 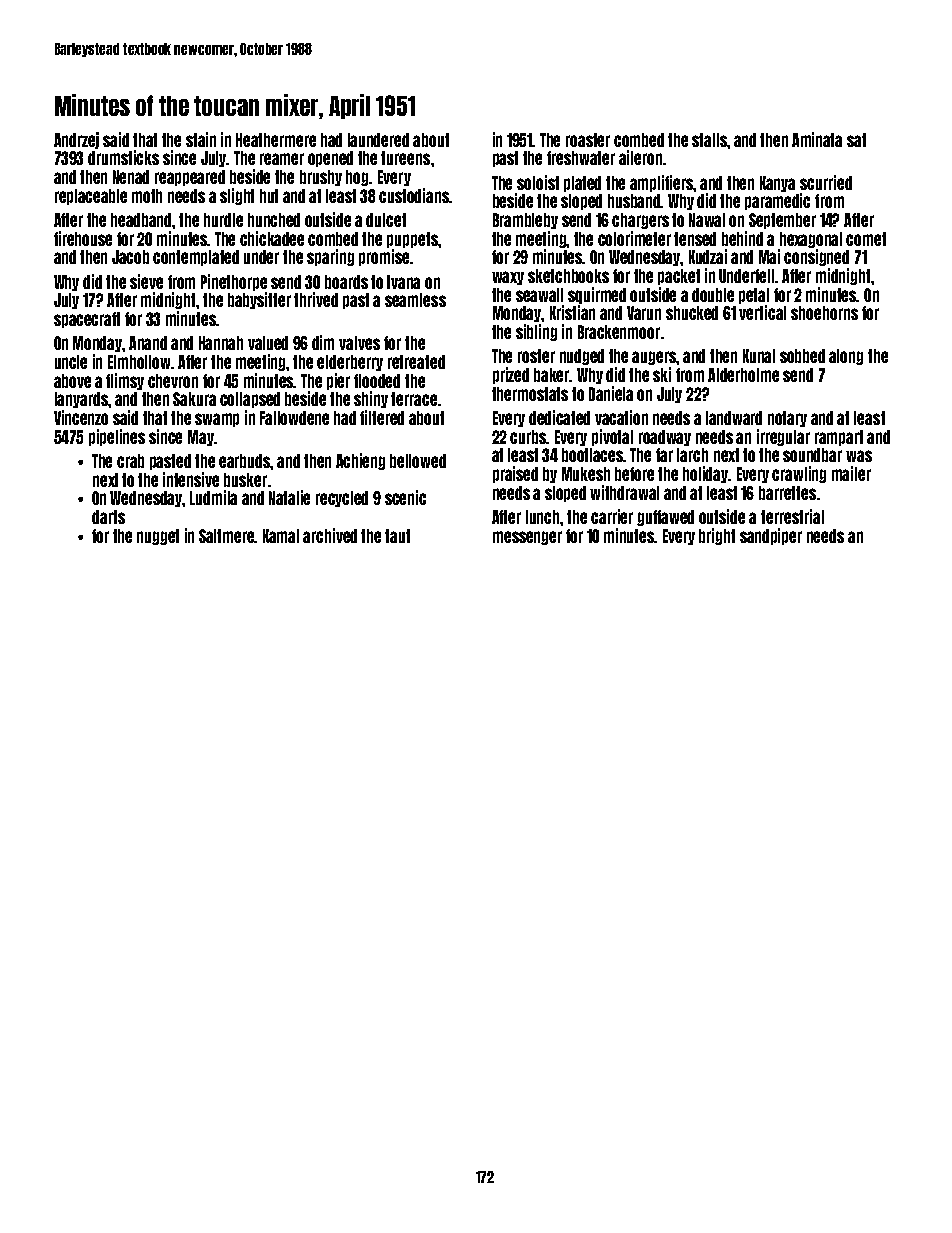 I want to click on uncle, so click(x=71, y=362).
